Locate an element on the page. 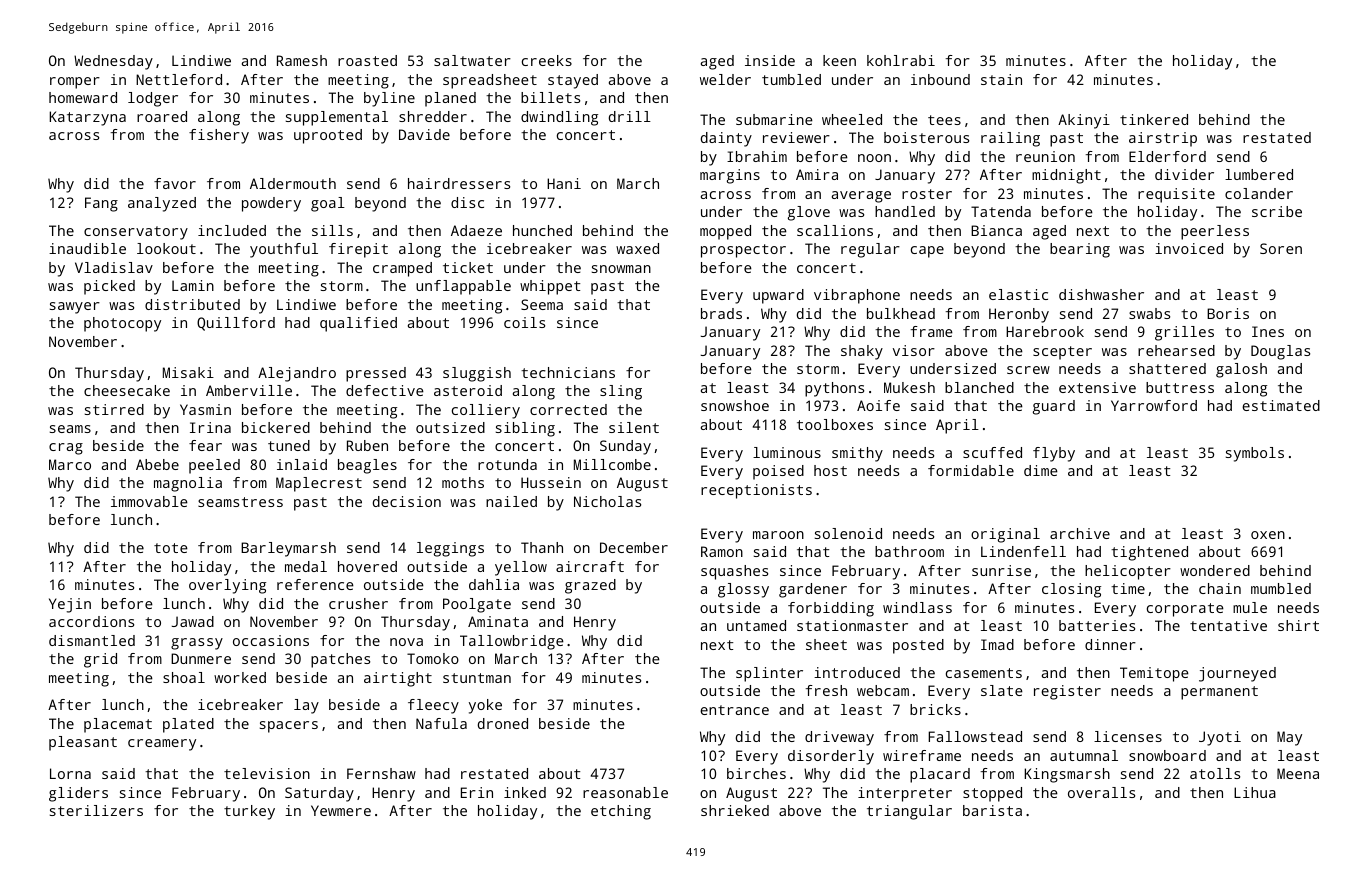  crusher is located at coordinates (358, 603).
